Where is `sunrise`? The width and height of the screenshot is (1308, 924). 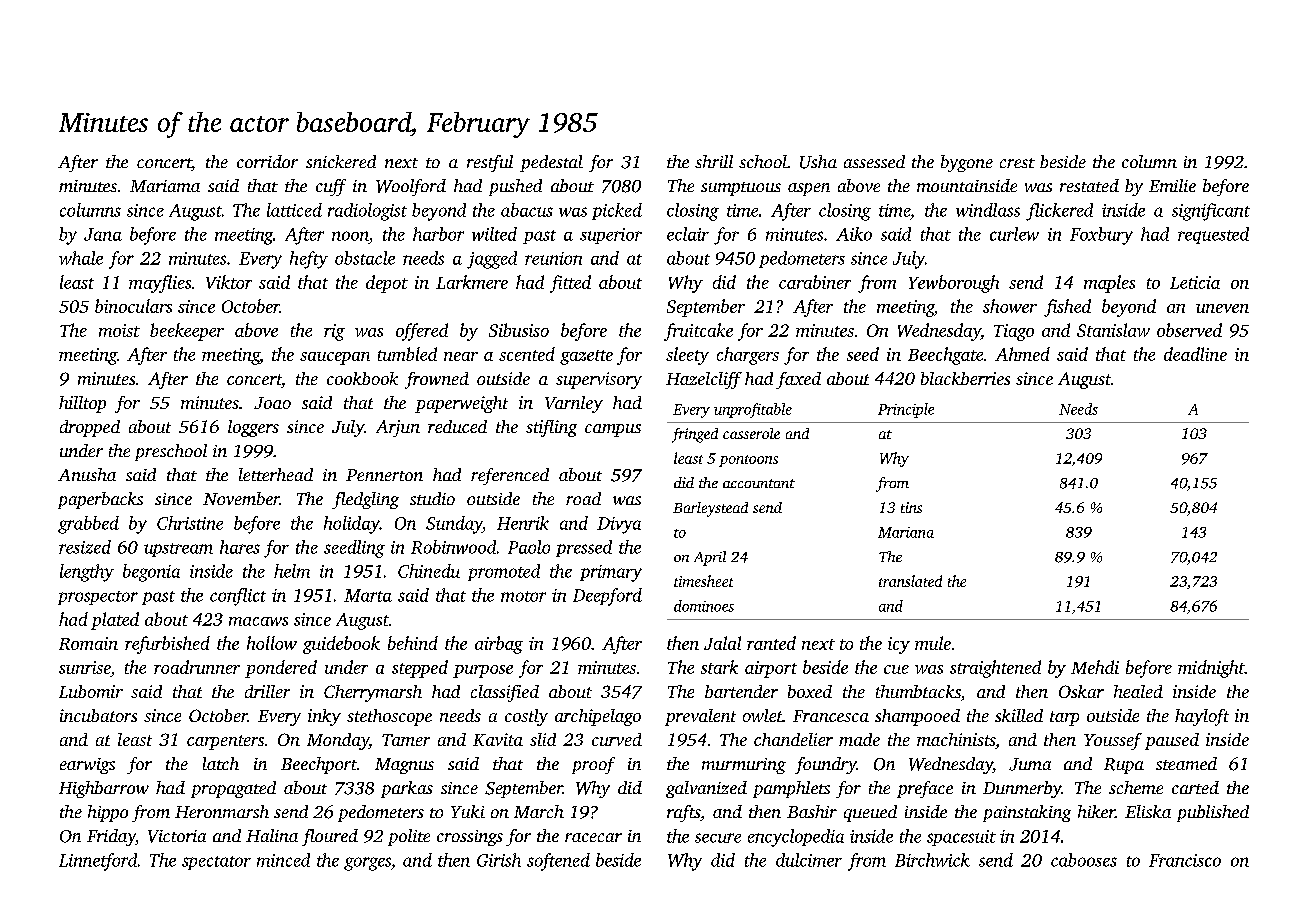
sunrise is located at coordinates (85, 669).
